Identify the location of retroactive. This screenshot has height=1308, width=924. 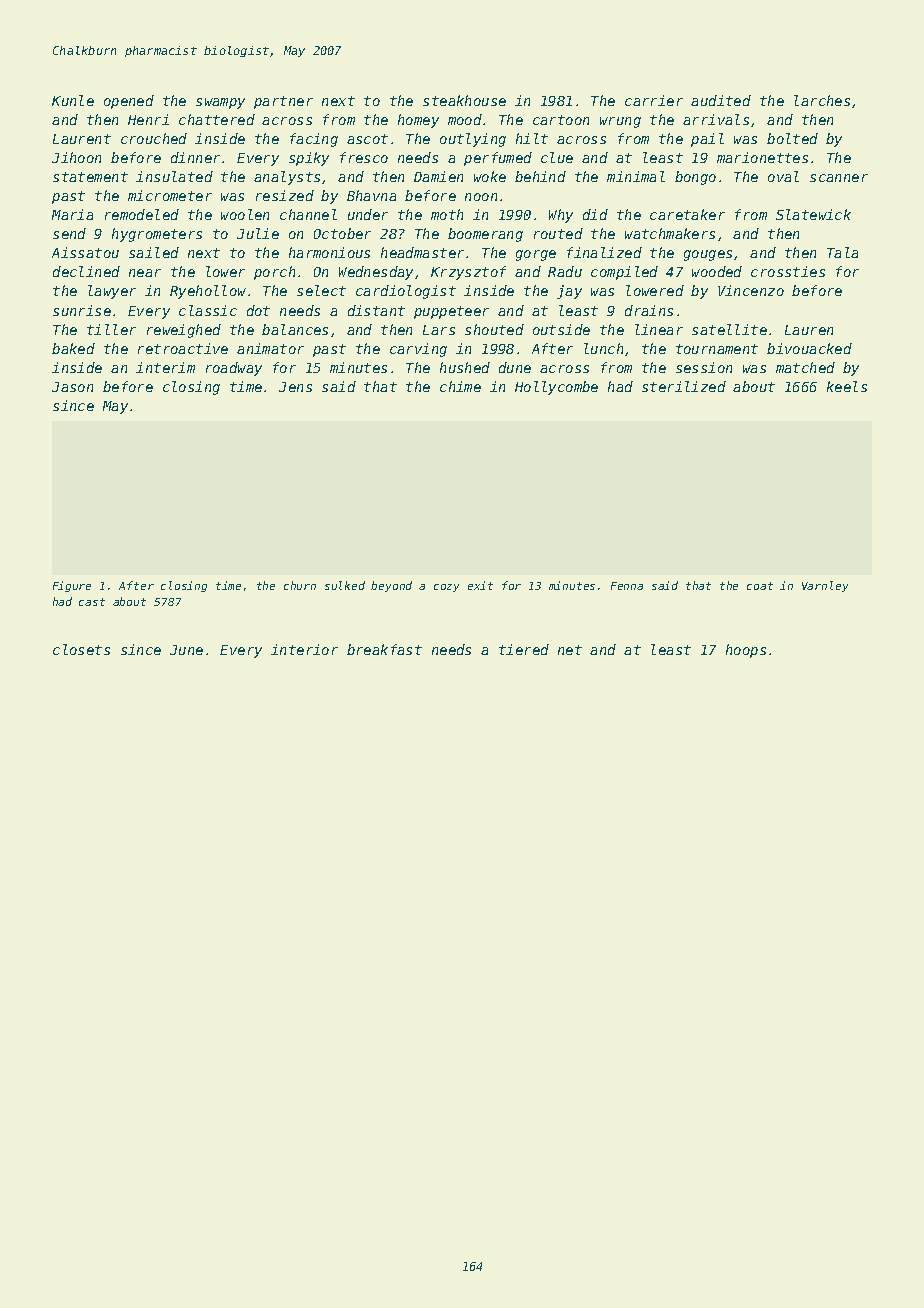
(183, 348).
